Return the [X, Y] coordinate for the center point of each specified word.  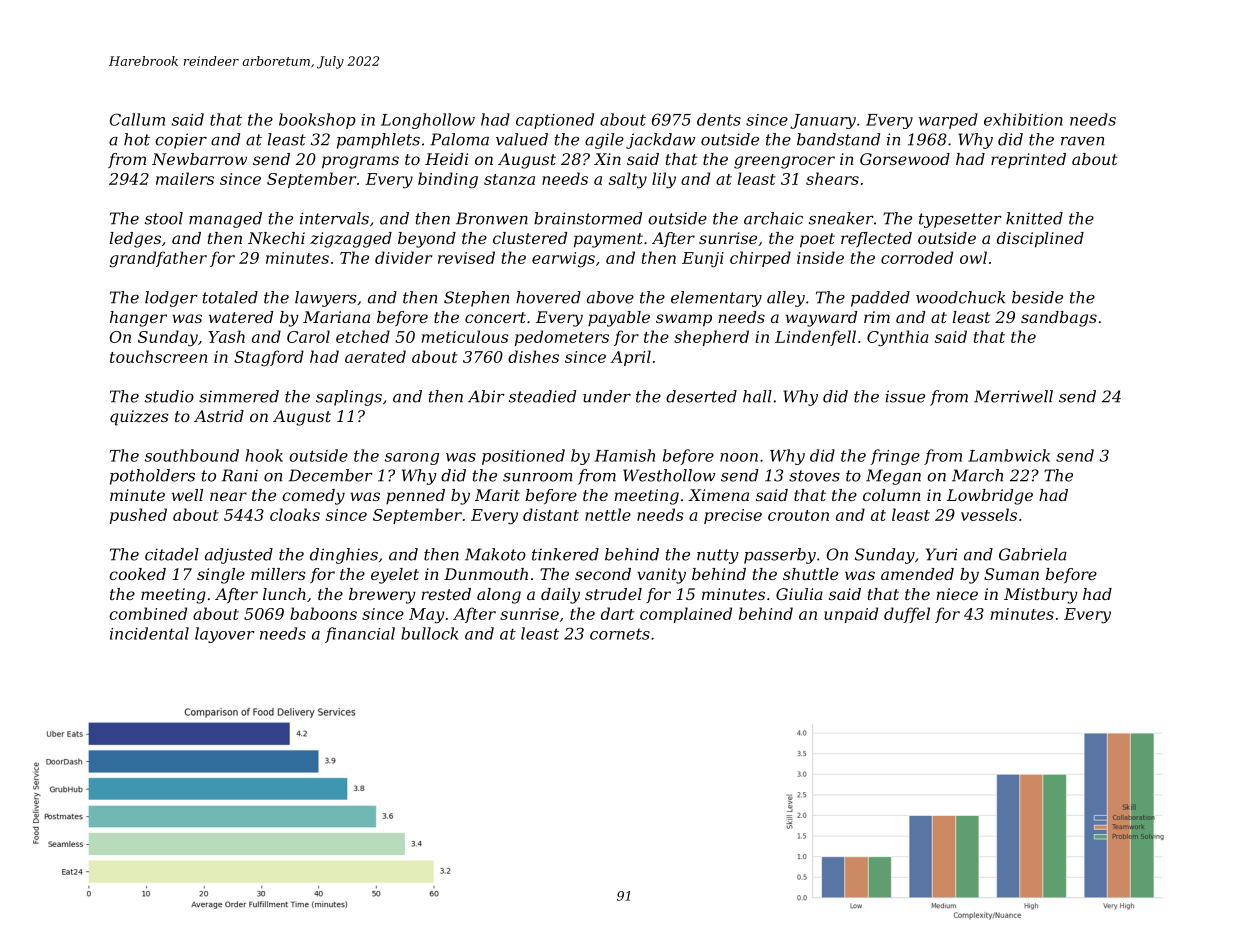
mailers [185, 178]
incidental [149, 633]
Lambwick [1009, 455]
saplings [349, 398]
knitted [1034, 218]
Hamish [625, 455]
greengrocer [784, 162]
